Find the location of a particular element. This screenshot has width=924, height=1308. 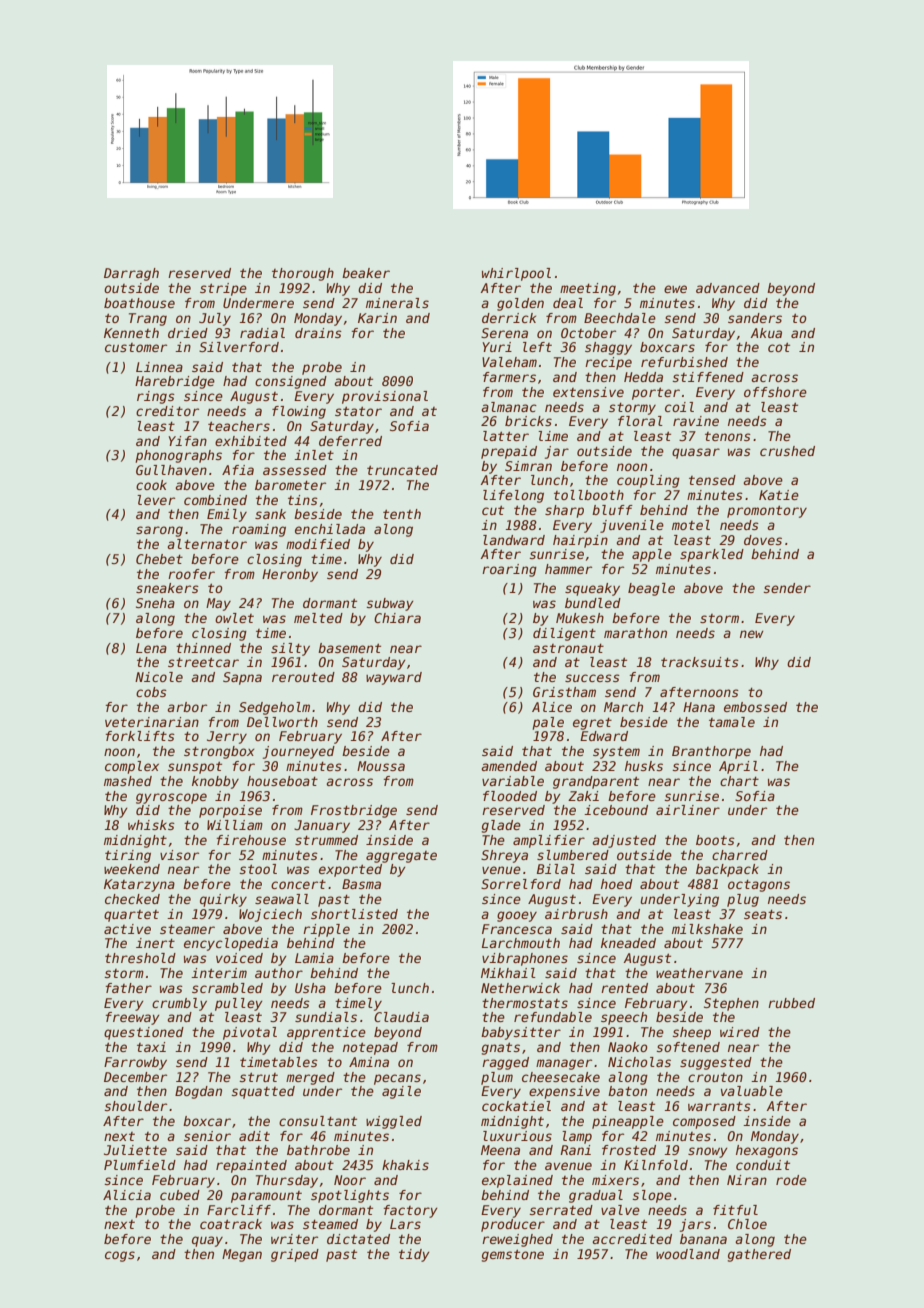

Moussa is located at coordinates (381, 766).
